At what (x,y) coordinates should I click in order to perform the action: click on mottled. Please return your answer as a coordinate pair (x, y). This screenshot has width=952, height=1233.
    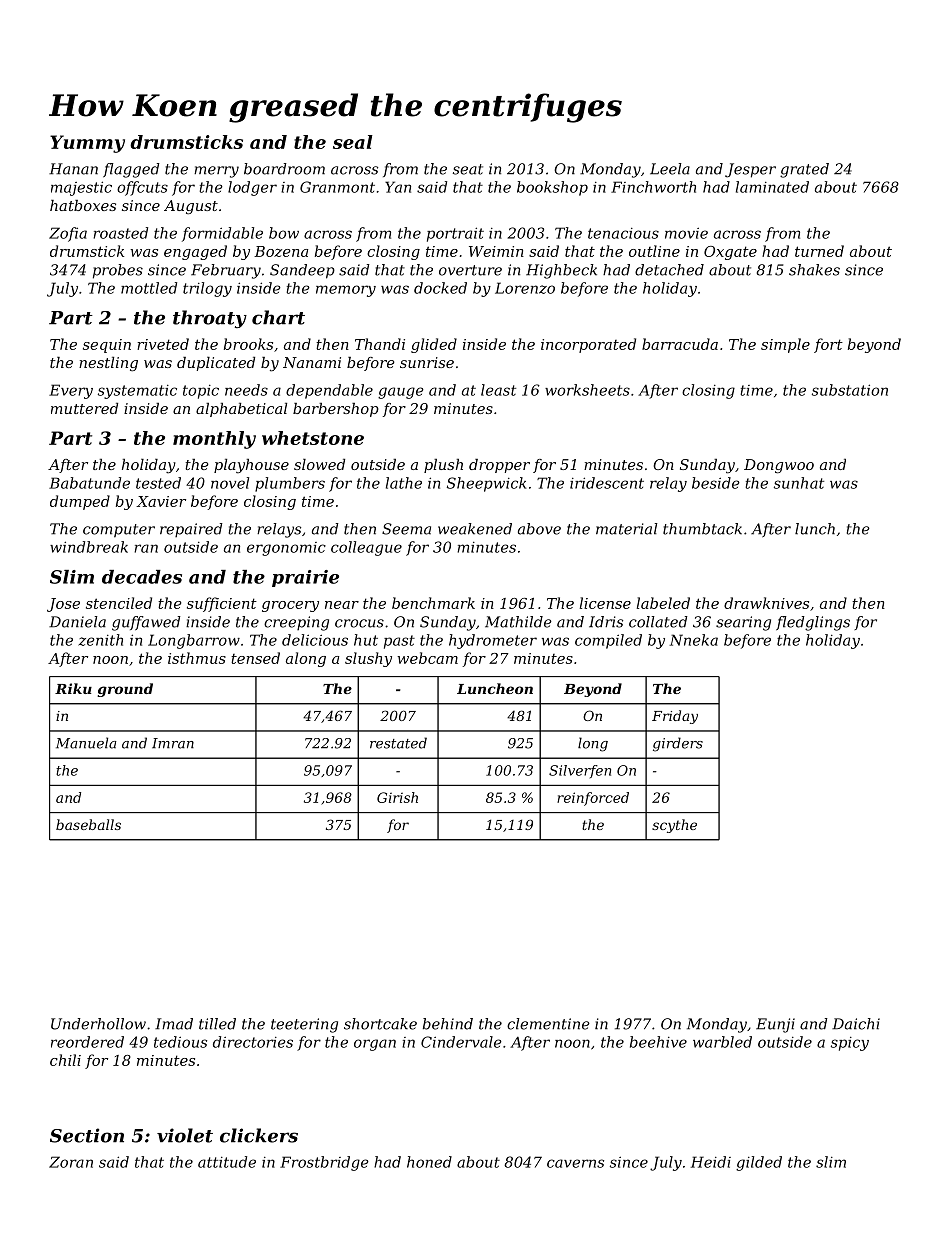
    Looking at the image, I should click on (149, 288).
